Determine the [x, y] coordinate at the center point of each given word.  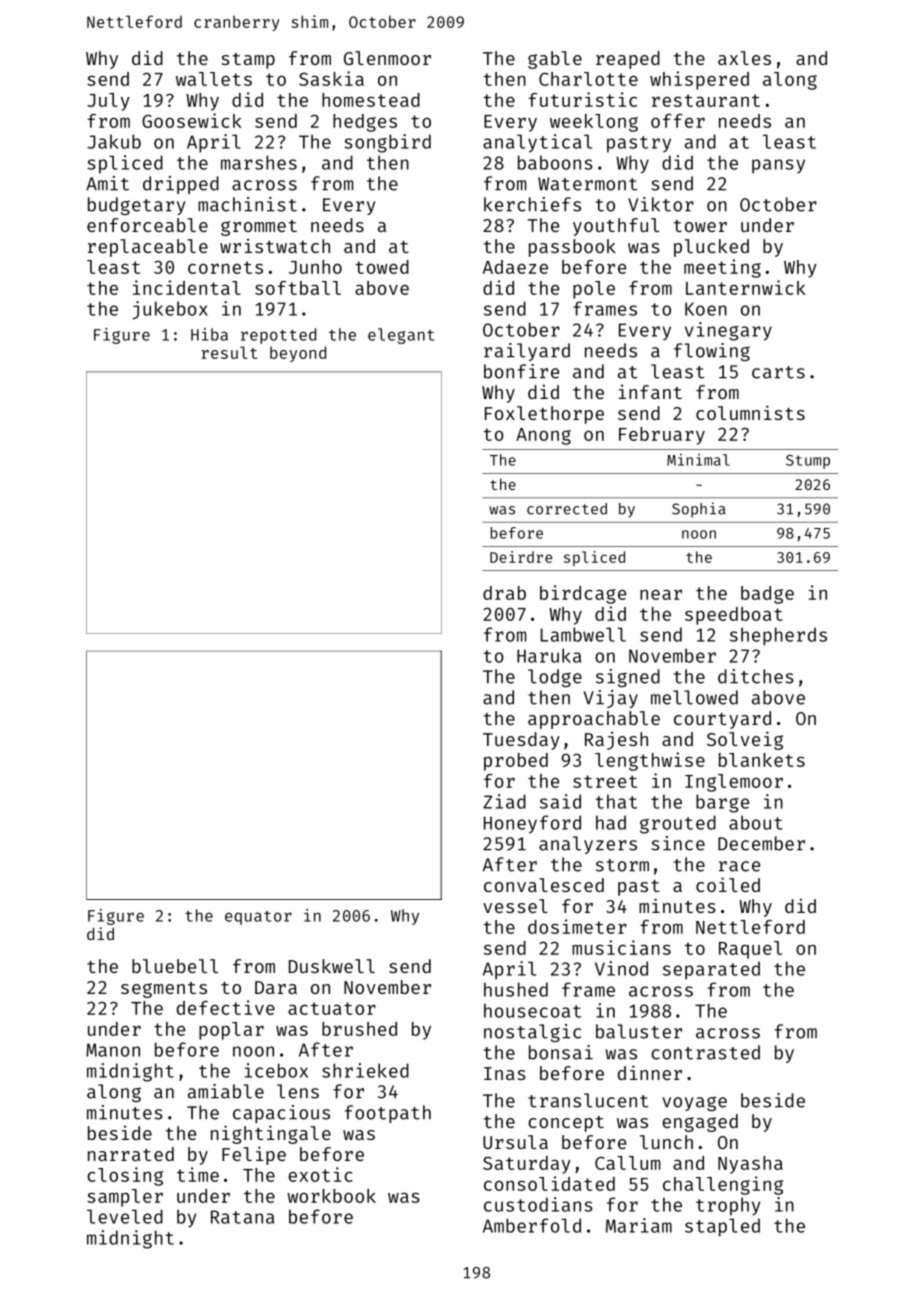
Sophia [699, 510]
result [229, 352]
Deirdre [521, 557]
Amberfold [532, 1225]
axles [744, 58]
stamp [248, 61]
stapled [722, 1227]
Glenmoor [387, 58]
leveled [125, 1216]
